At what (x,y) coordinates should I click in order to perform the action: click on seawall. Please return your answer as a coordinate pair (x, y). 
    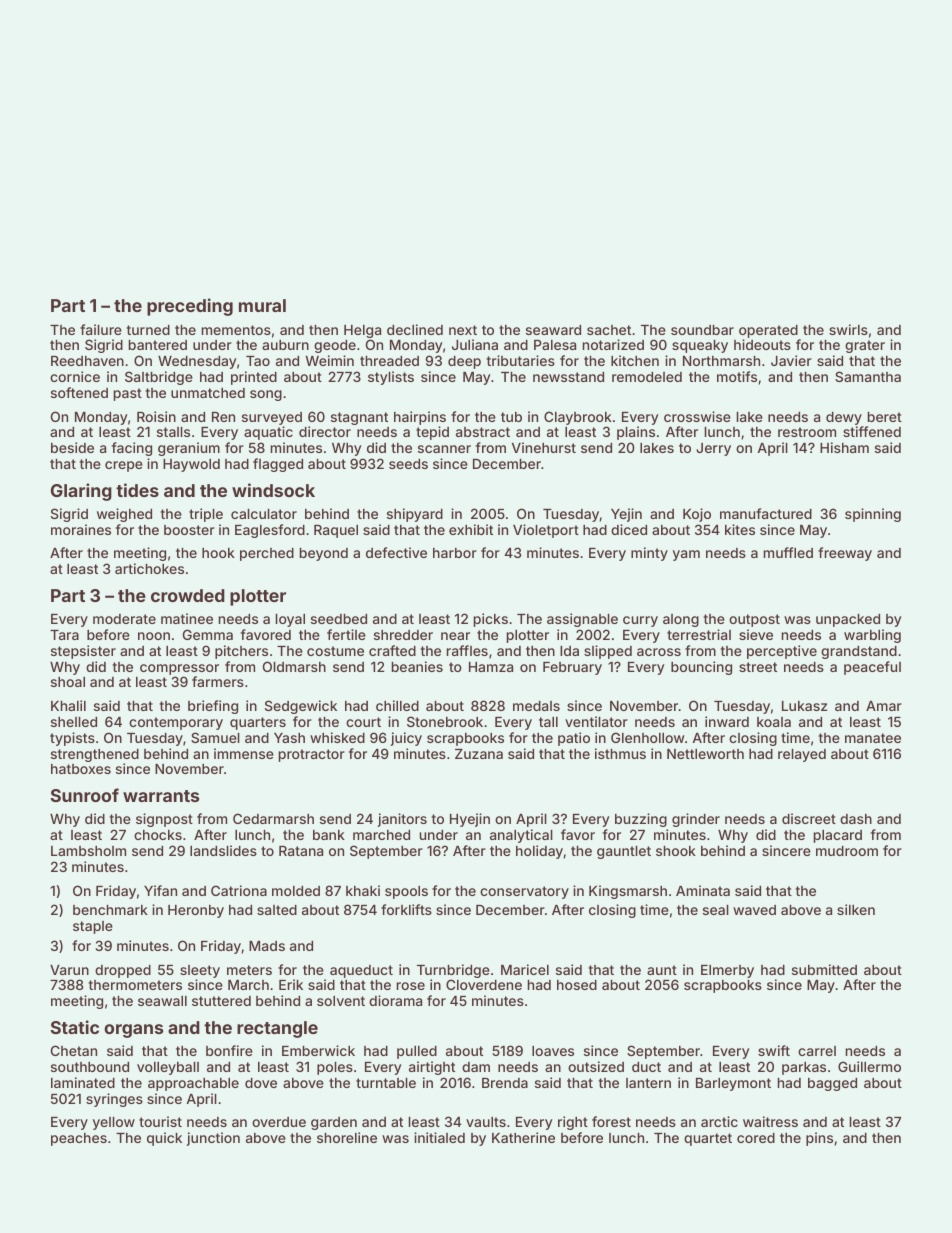
    Looking at the image, I should click on (162, 1001).
